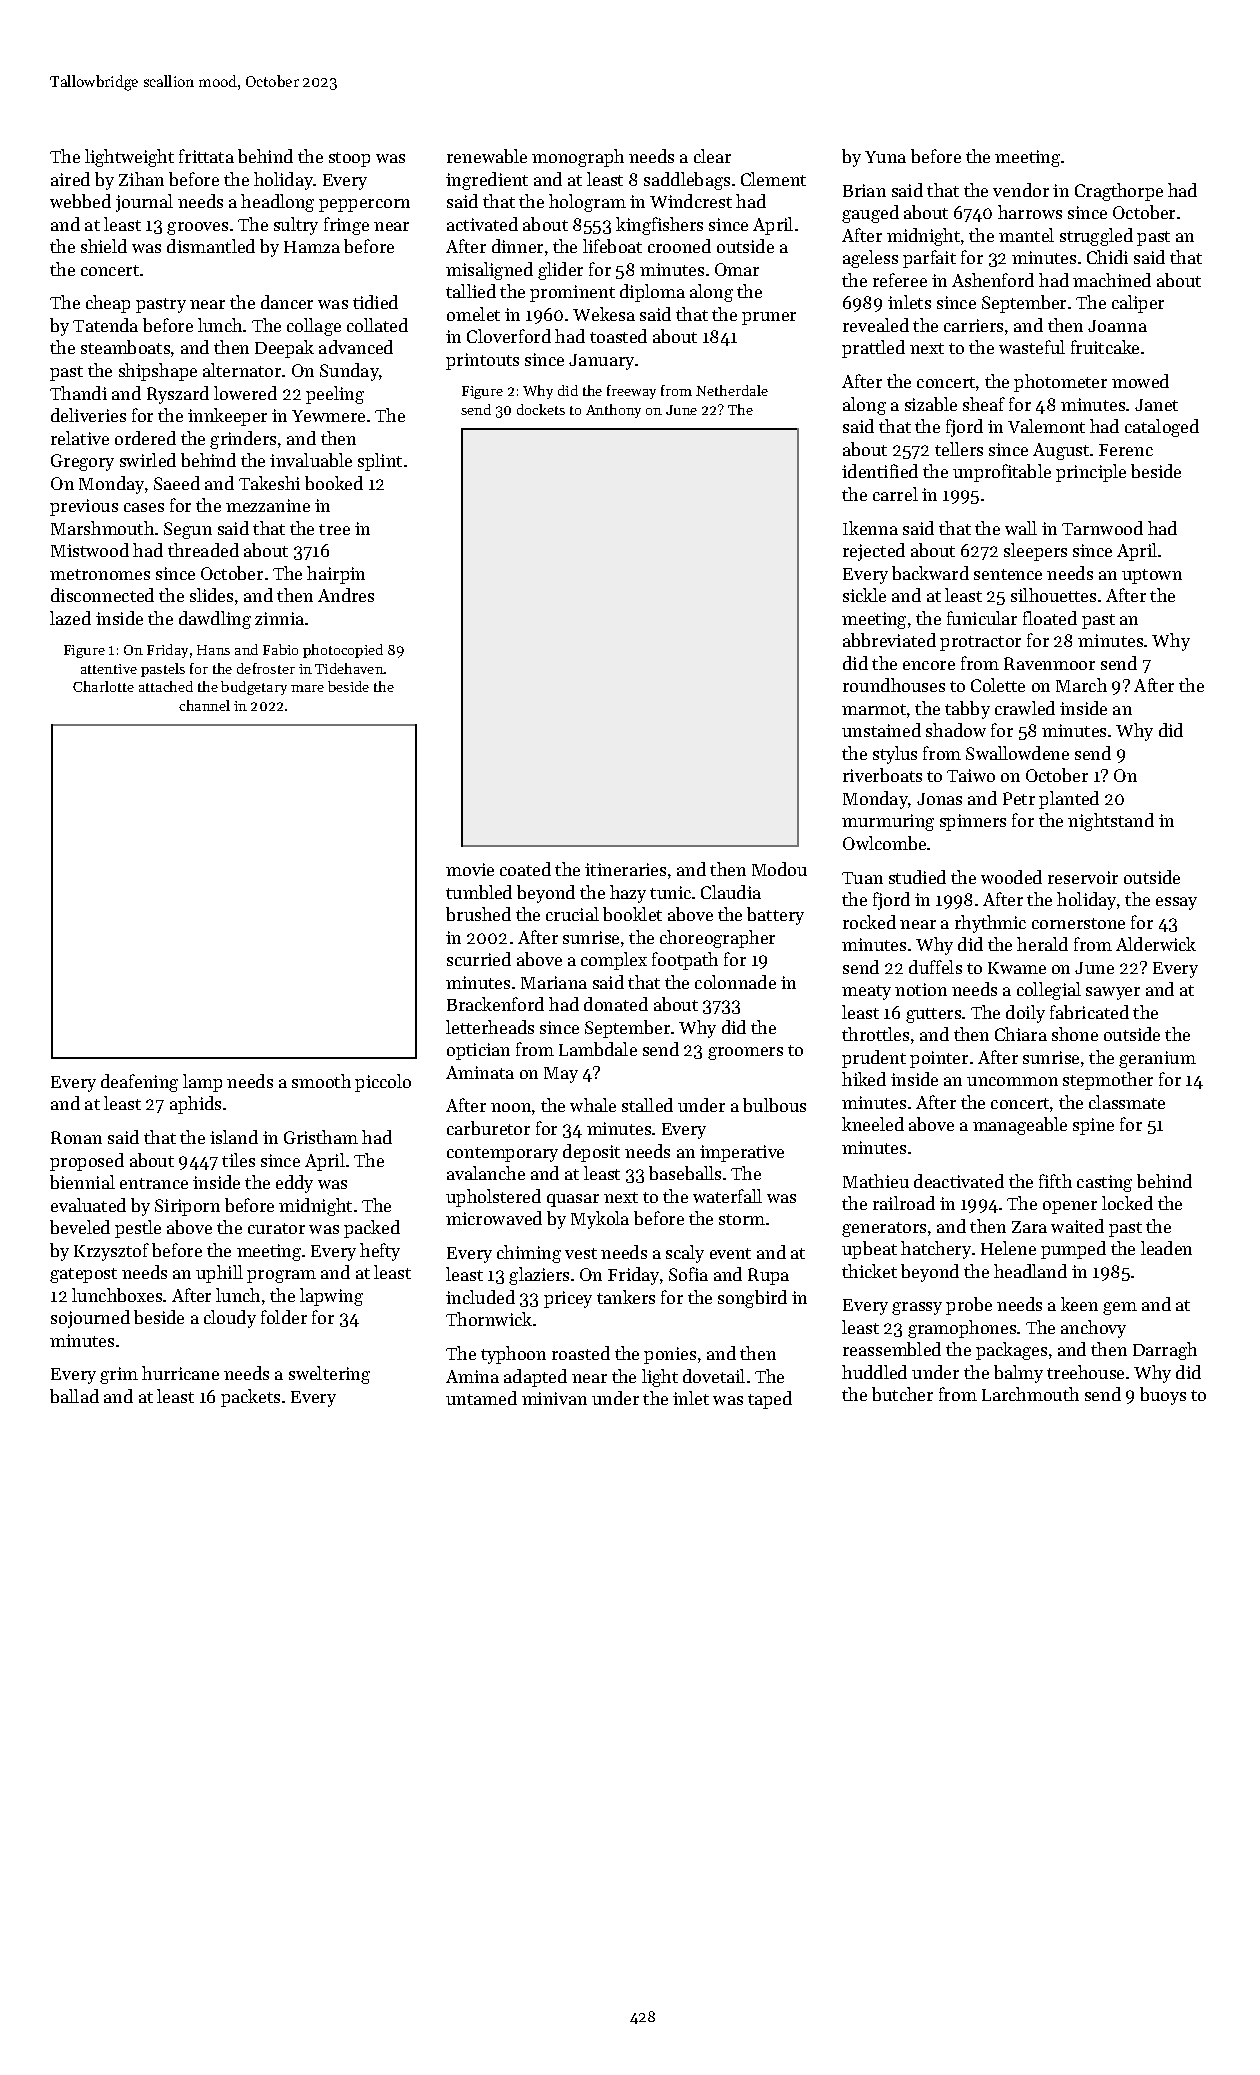 The image size is (1260, 2075). Describe the element at coordinates (76, 1137) in the screenshot. I see `Ronan` at that location.
